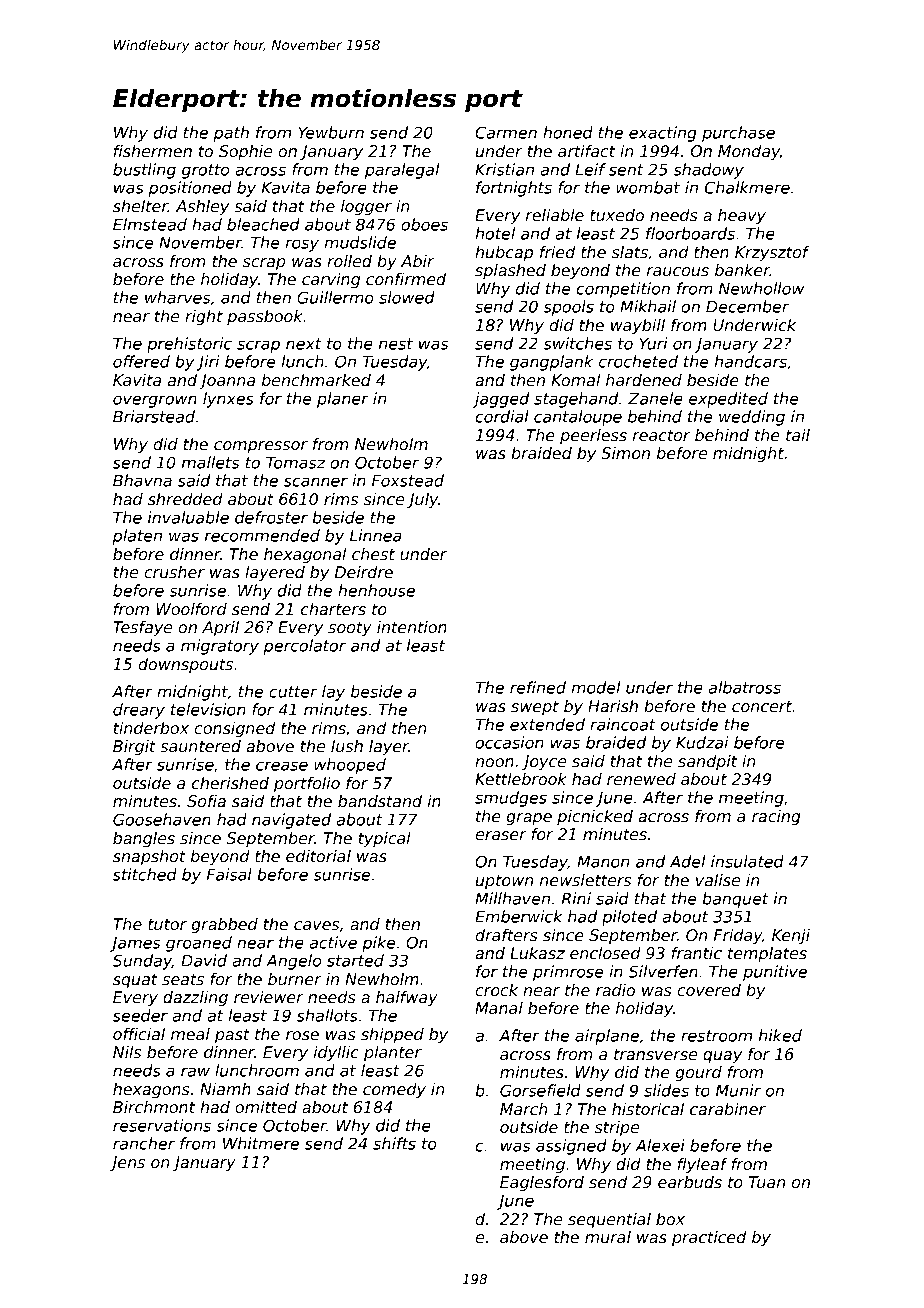 Image resolution: width=924 pixels, height=1308 pixels. Describe the element at coordinates (230, 783) in the image. I see `cherished` at that location.
